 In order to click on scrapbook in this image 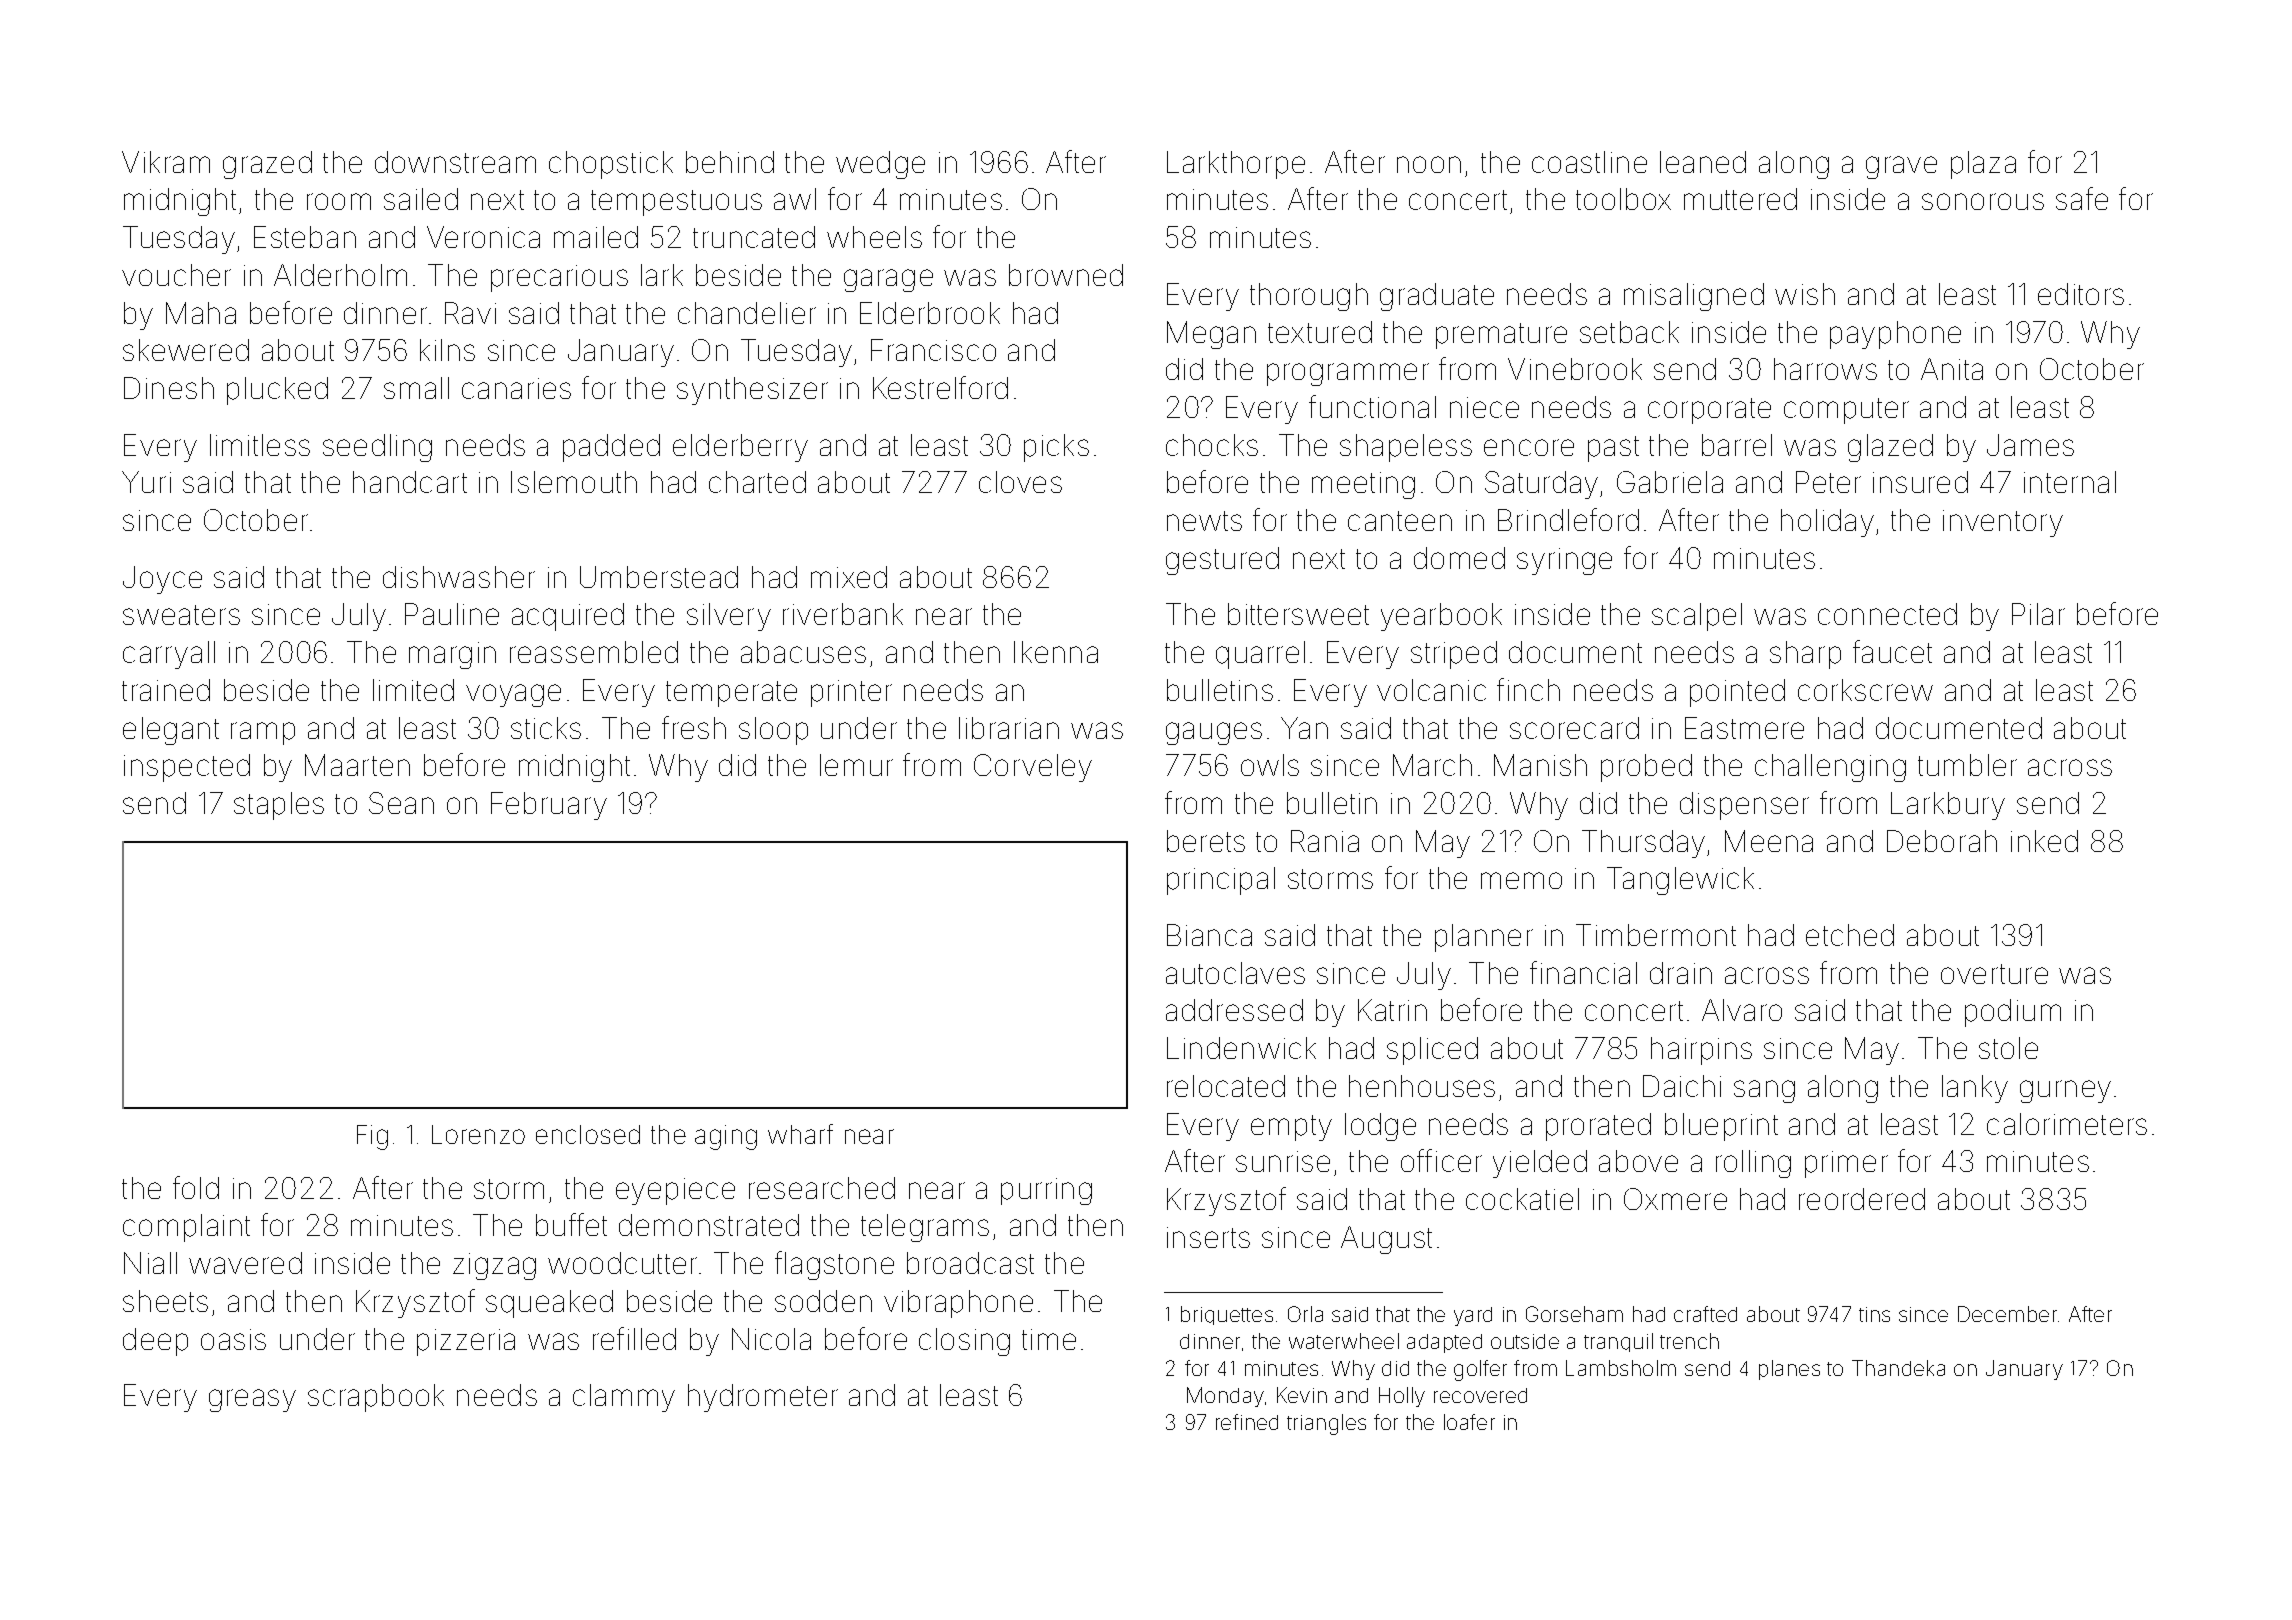, I will do `click(376, 1398)`.
